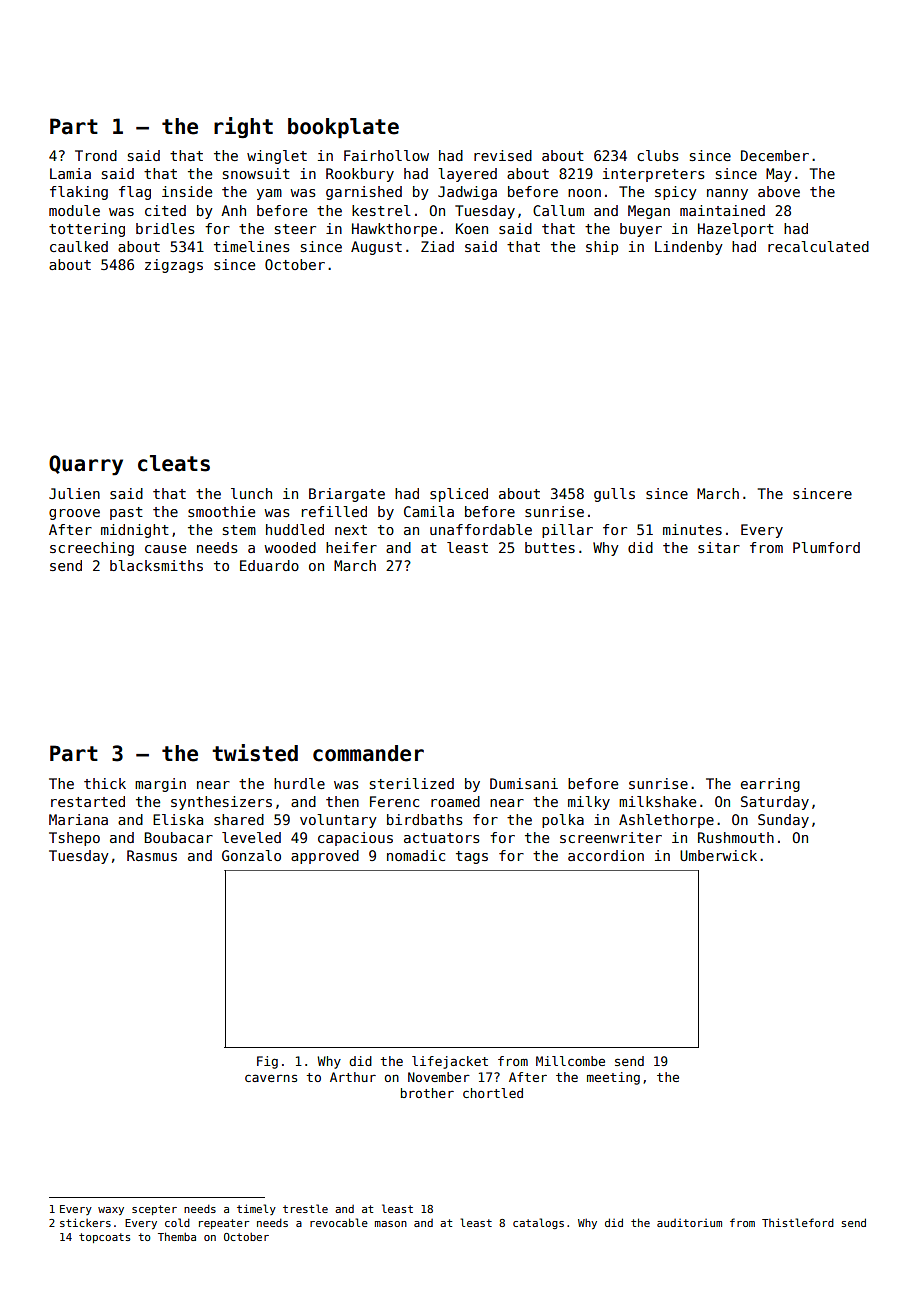  What do you see at coordinates (718, 855) in the page?
I see `Umberwick` at bounding box center [718, 855].
